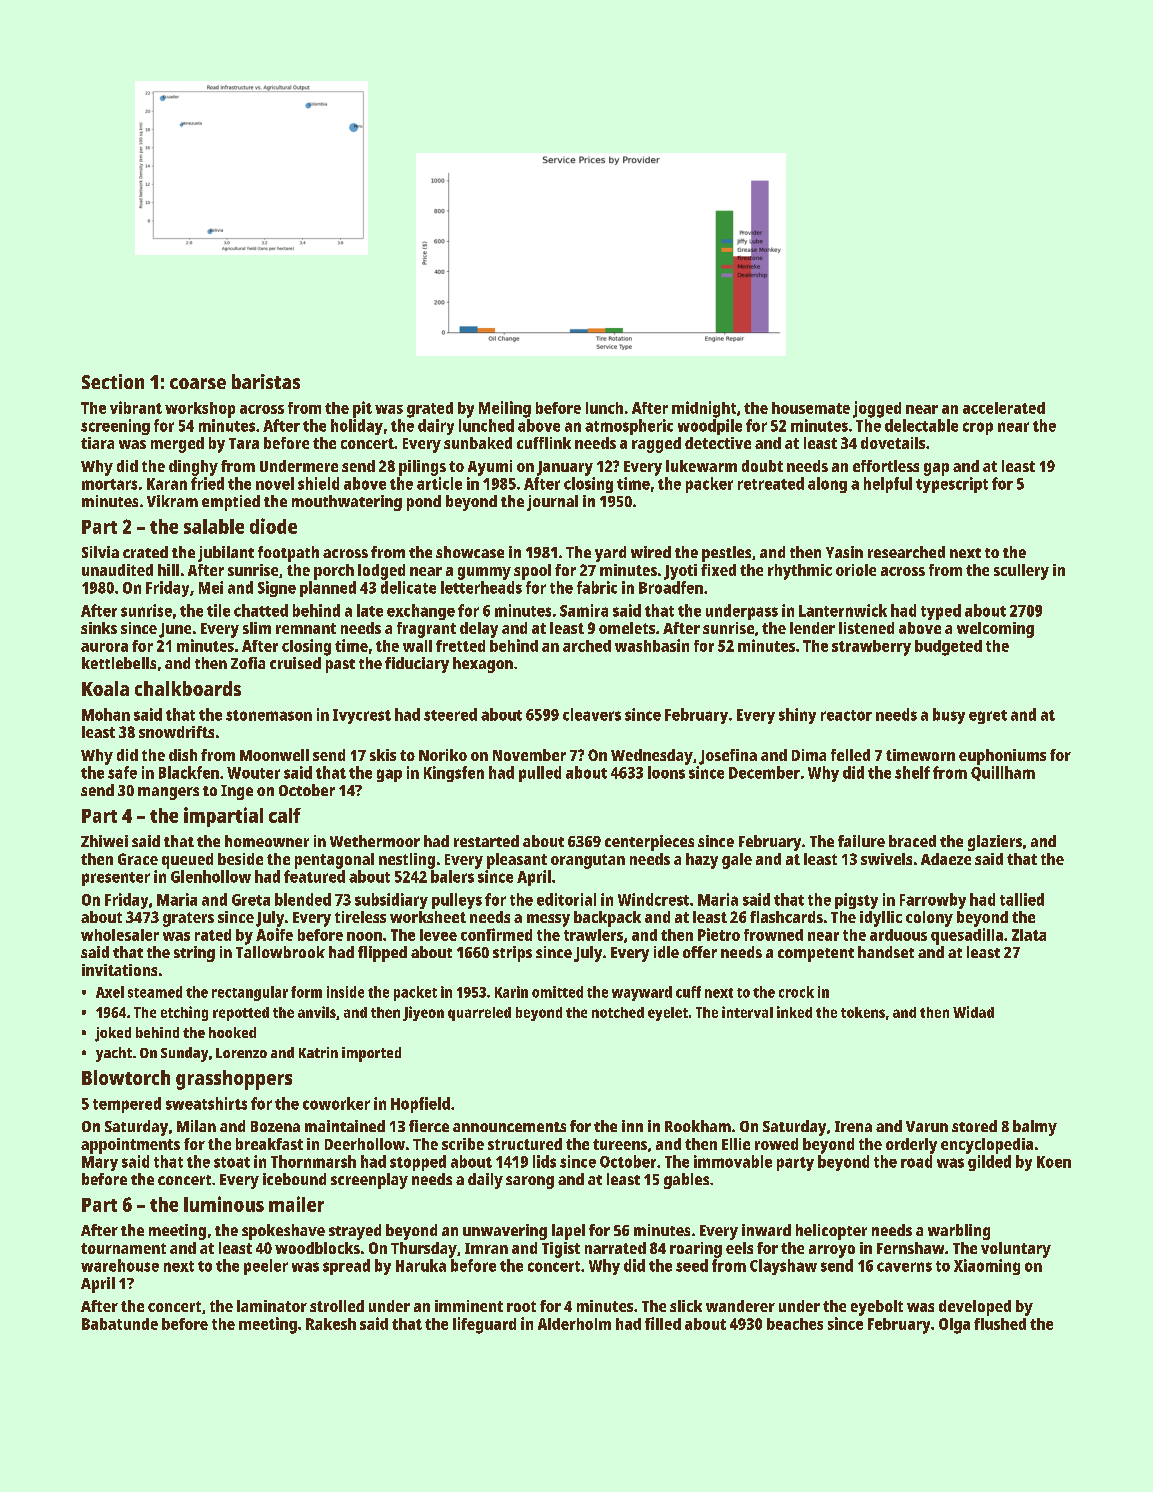 Image resolution: width=1153 pixels, height=1492 pixels. Describe the element at coordinates (505, 409) in the image. I see `Meiling` at that location.
